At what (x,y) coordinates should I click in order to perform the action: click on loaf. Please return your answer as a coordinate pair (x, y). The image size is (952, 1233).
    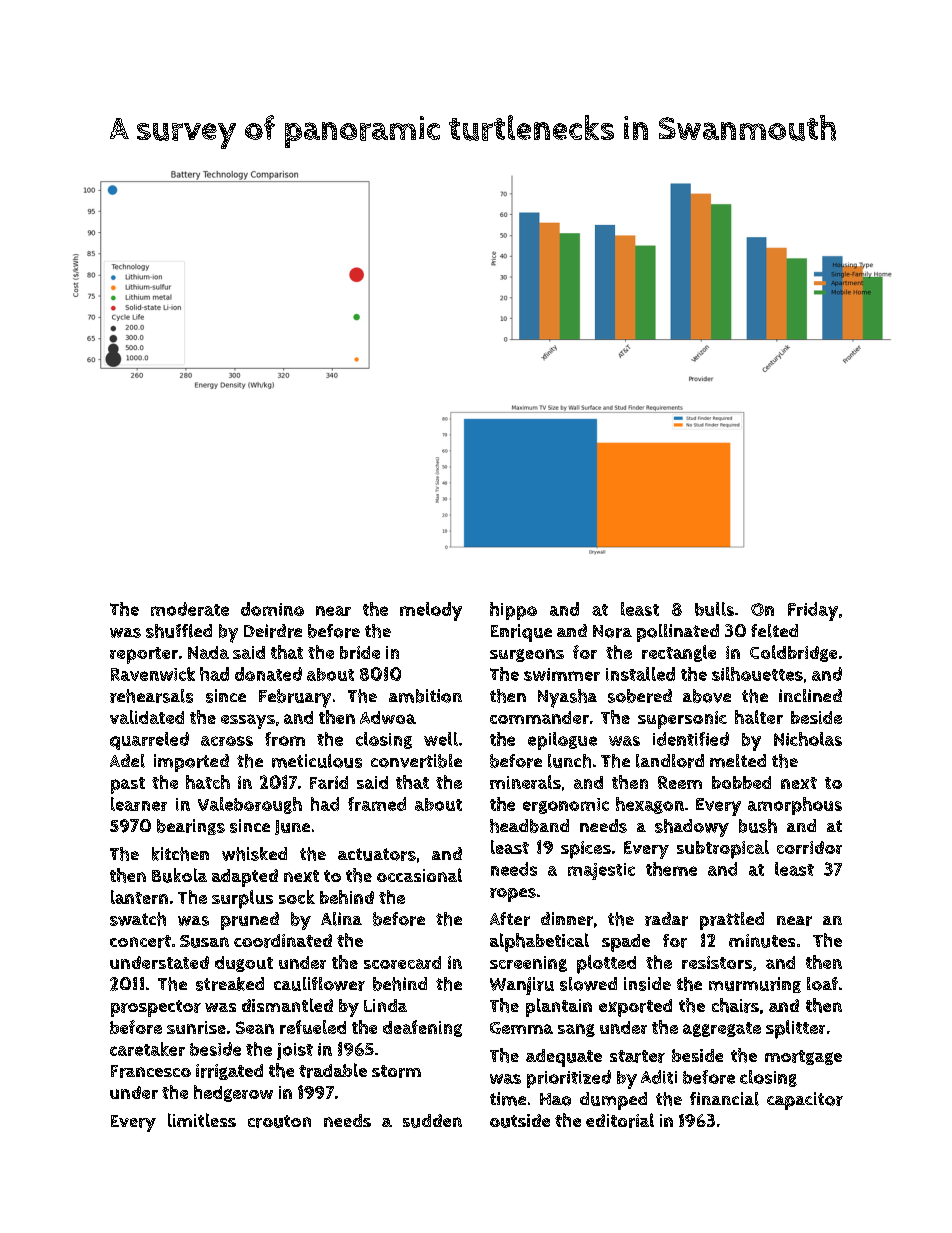
    Looking at the image, I should click on (822, 984).
